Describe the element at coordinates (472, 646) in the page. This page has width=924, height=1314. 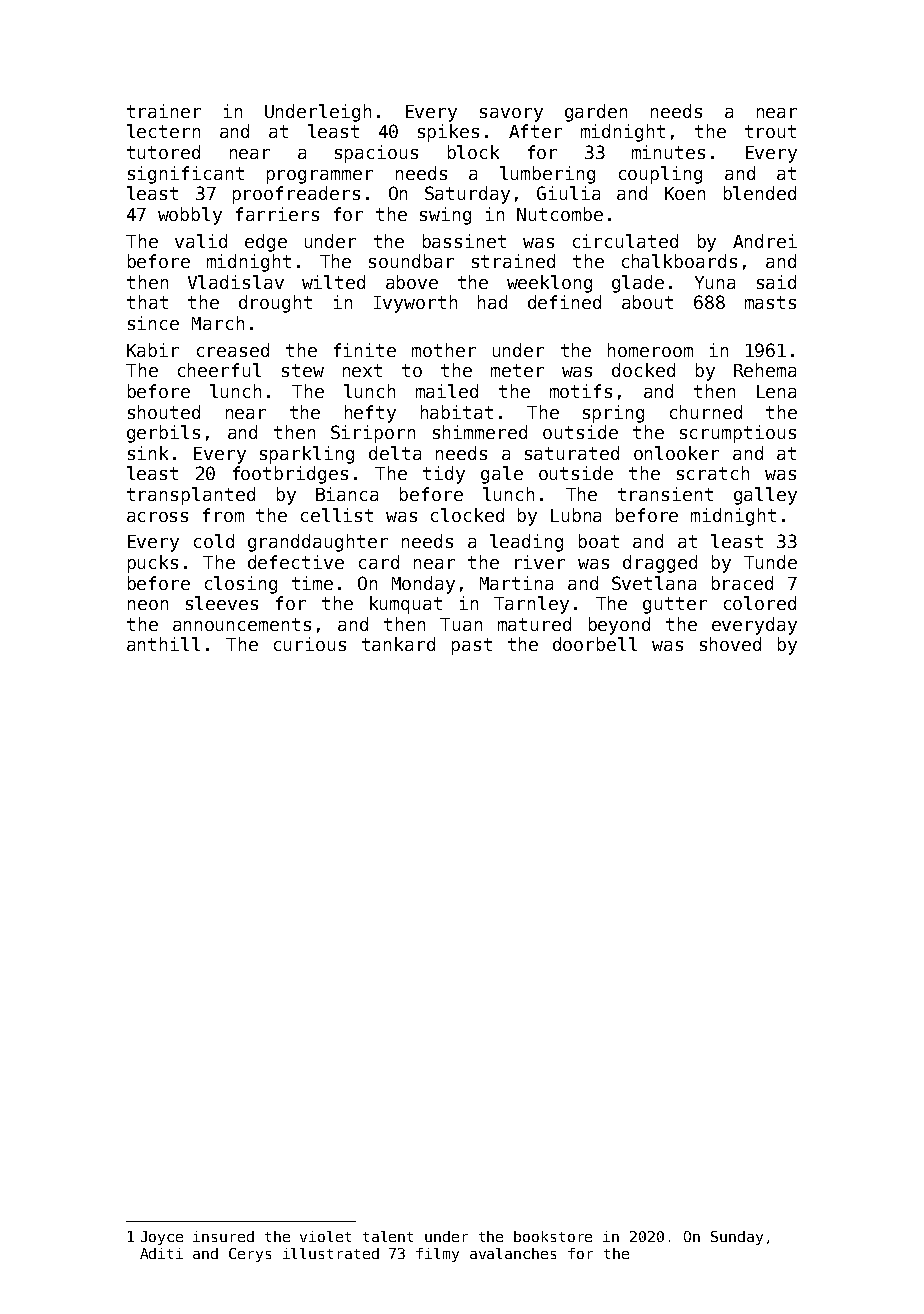
I see `past` at that location.
